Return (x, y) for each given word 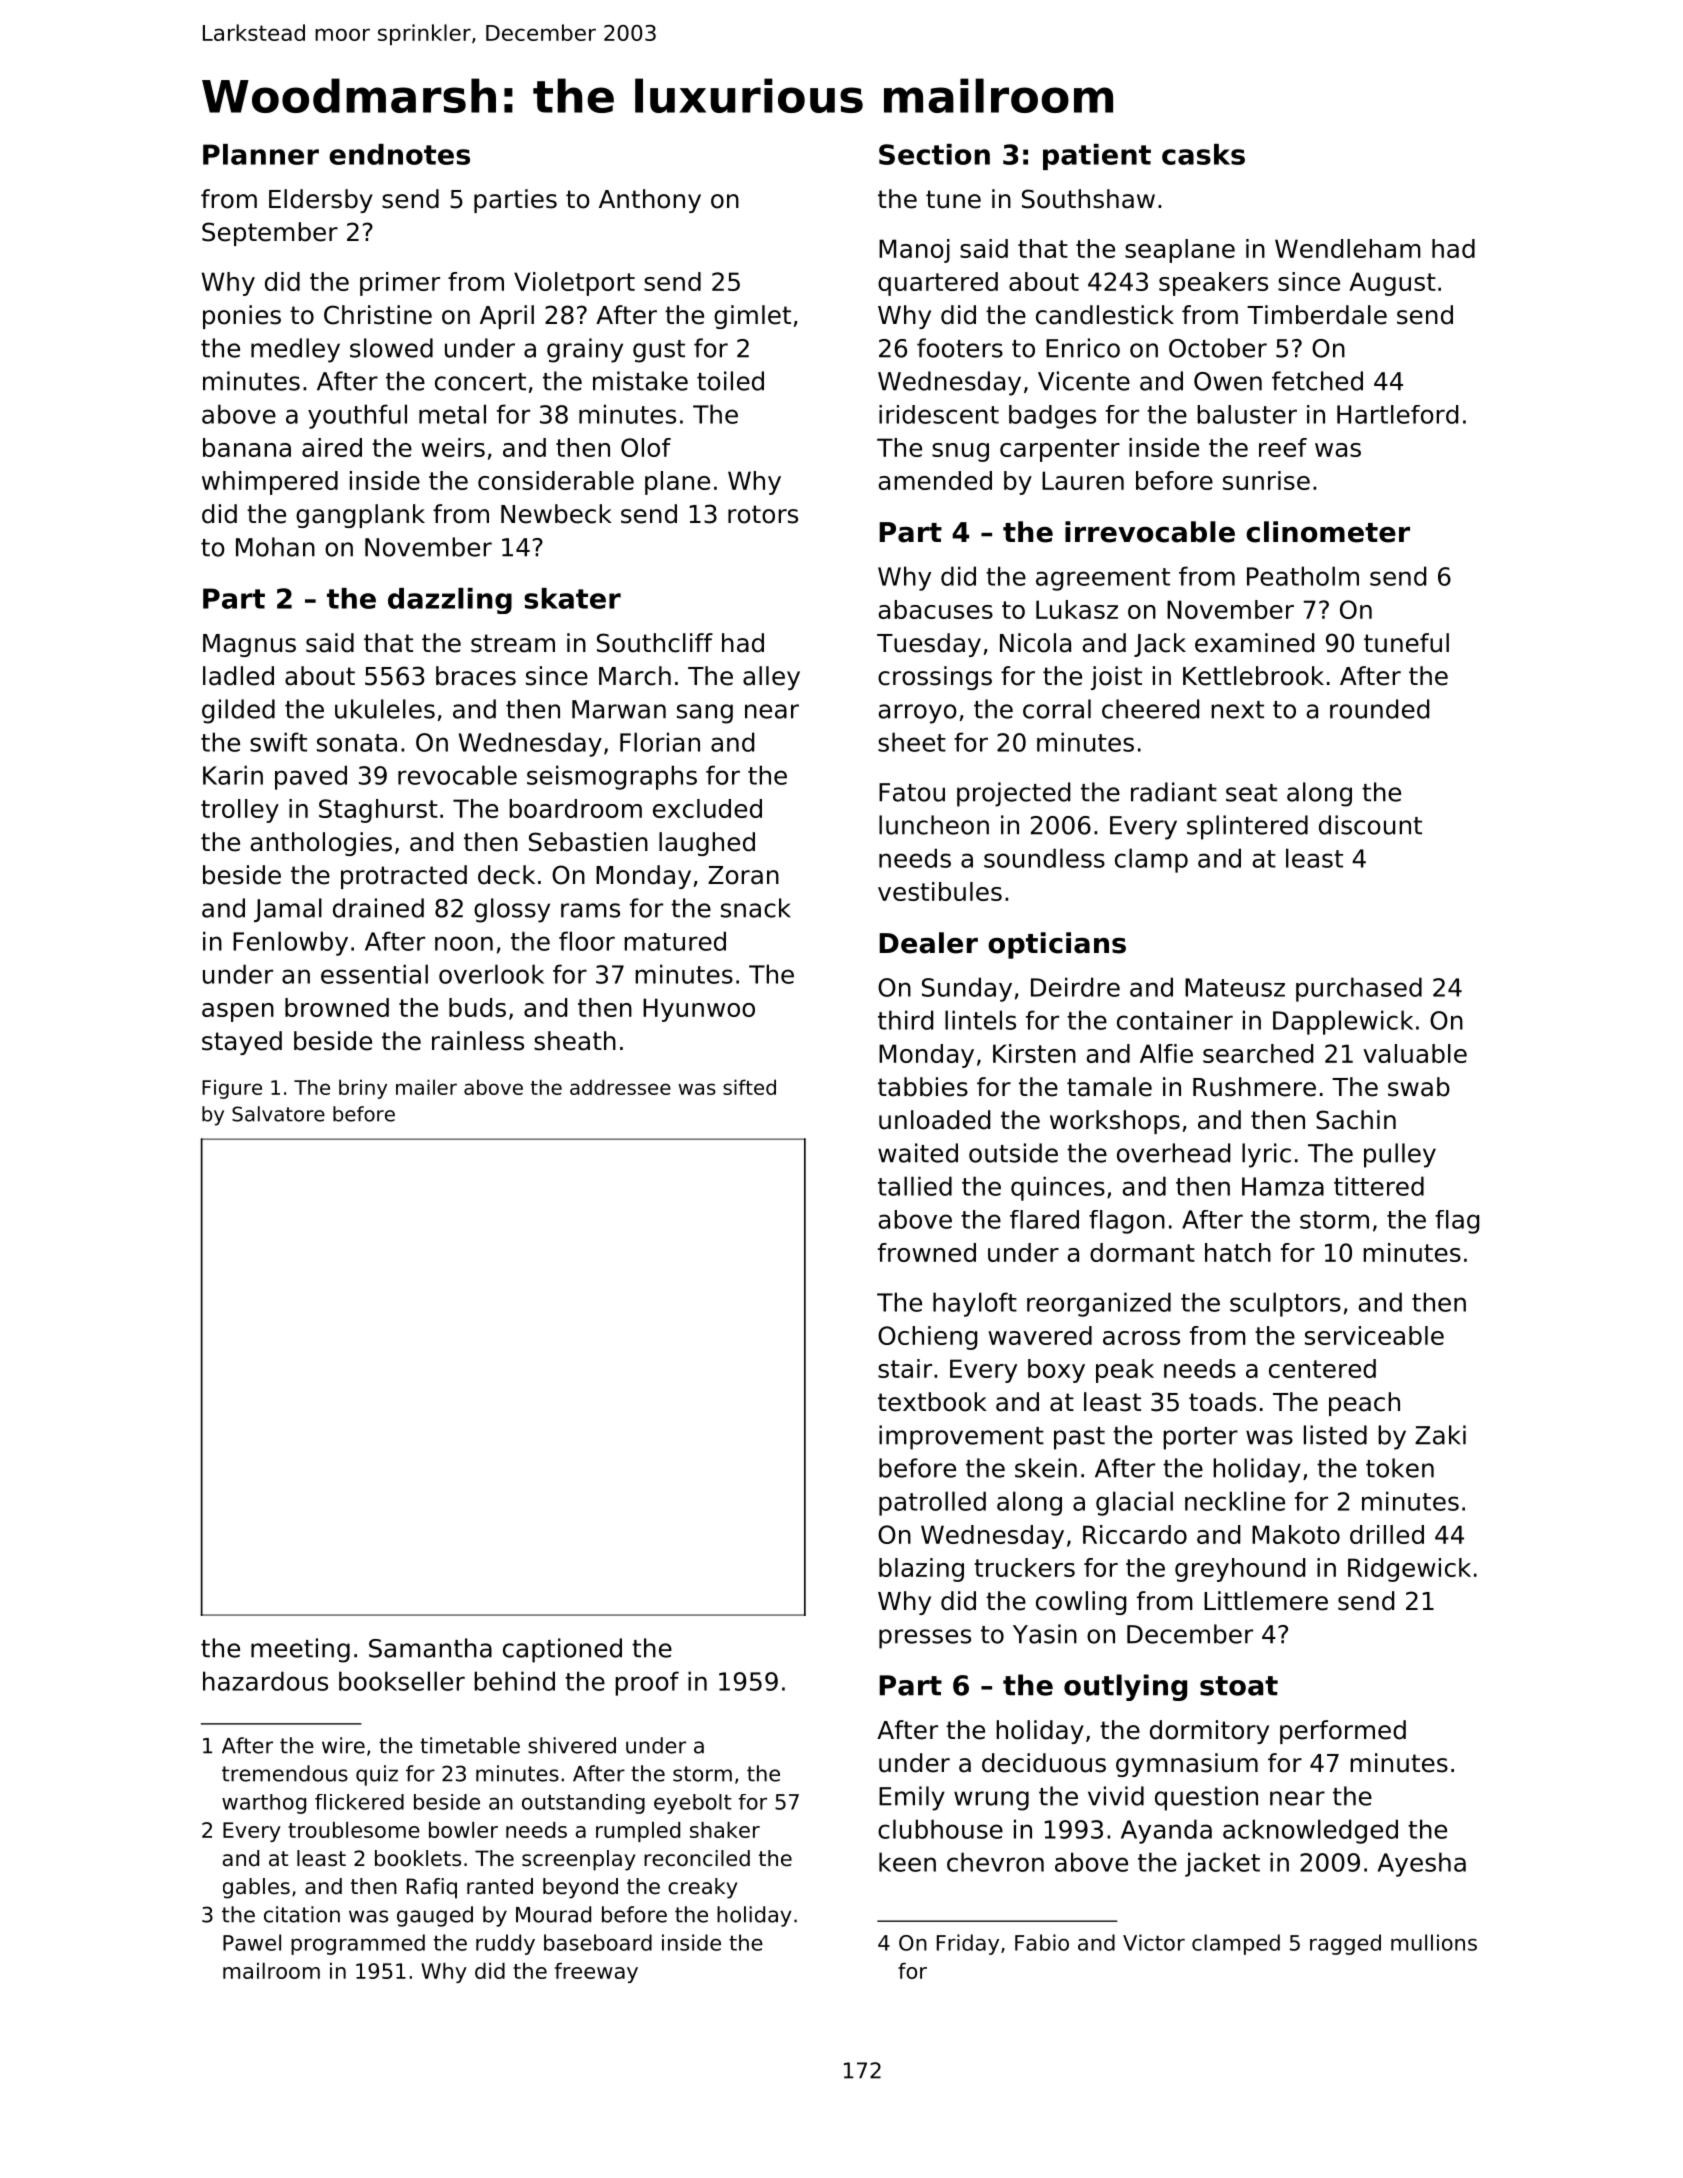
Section (934, 154)
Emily (912, 1798)
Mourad (553, 1914)
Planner (261, 154)
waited (918, 1153)
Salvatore (278, 1114)
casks (1203, 154)
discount (1370, 825)
